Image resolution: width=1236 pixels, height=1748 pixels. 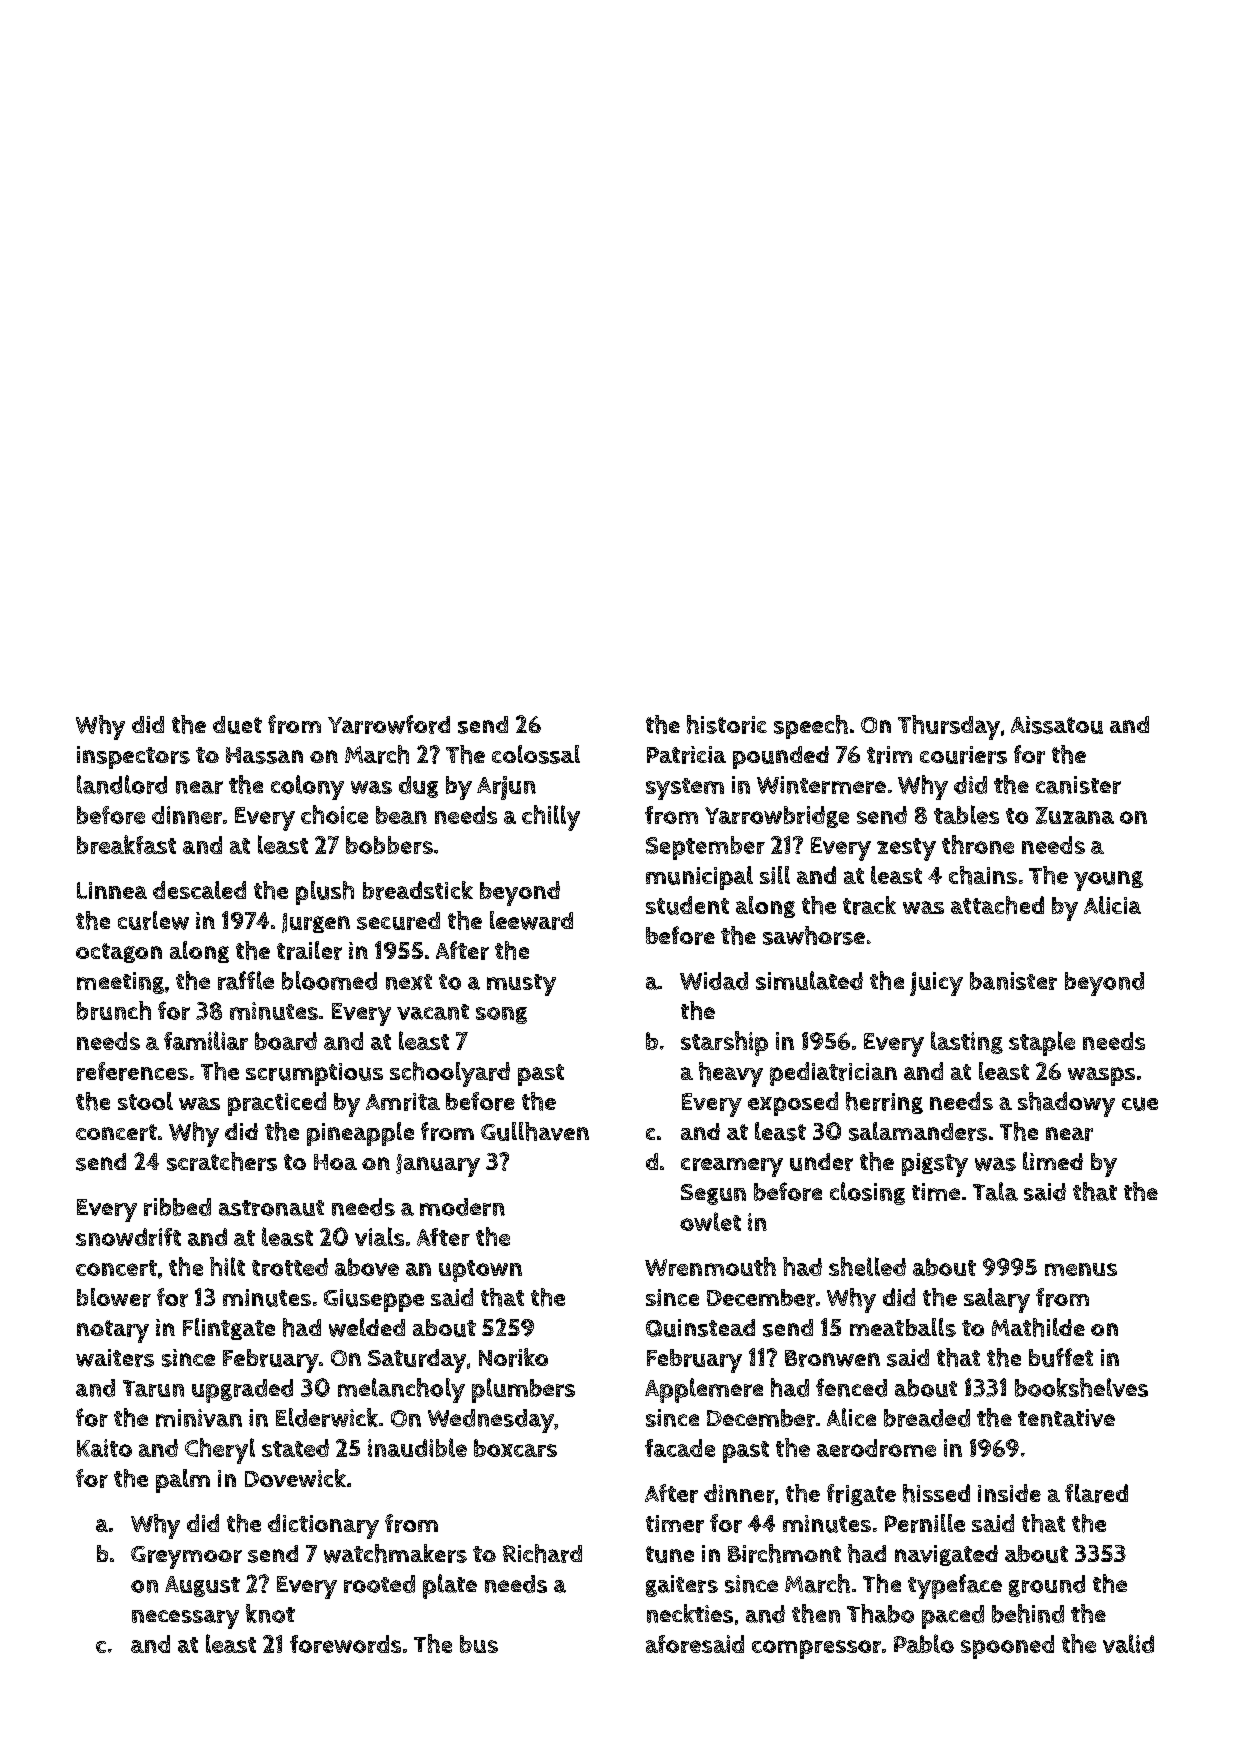 What do you see at coordinates (316, 923) in the screenshot?
I see `Jurgen` at bounding box center [316, 923].
